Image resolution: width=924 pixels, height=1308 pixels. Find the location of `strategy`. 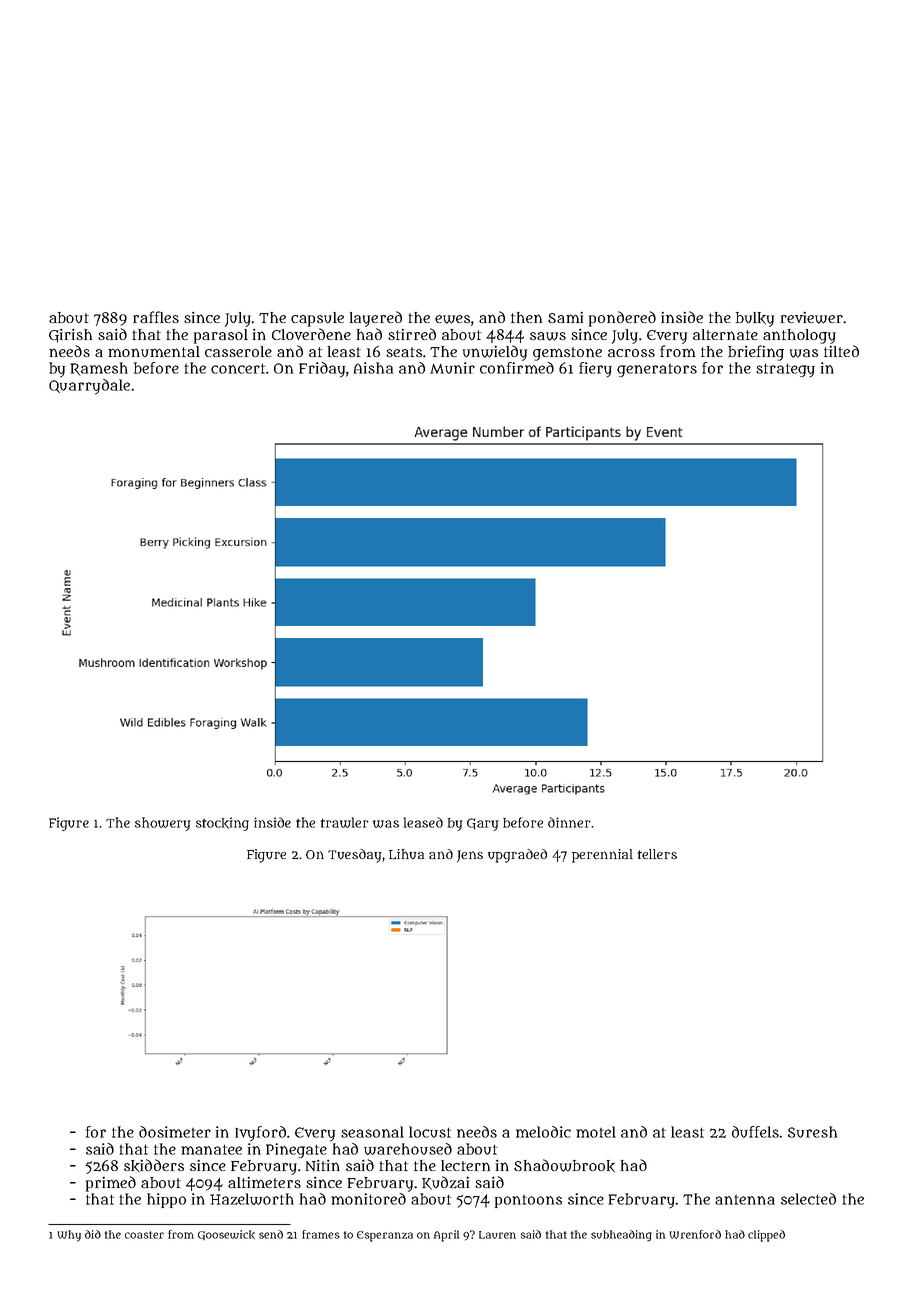

strategy is located at coordinates (785, 370).
